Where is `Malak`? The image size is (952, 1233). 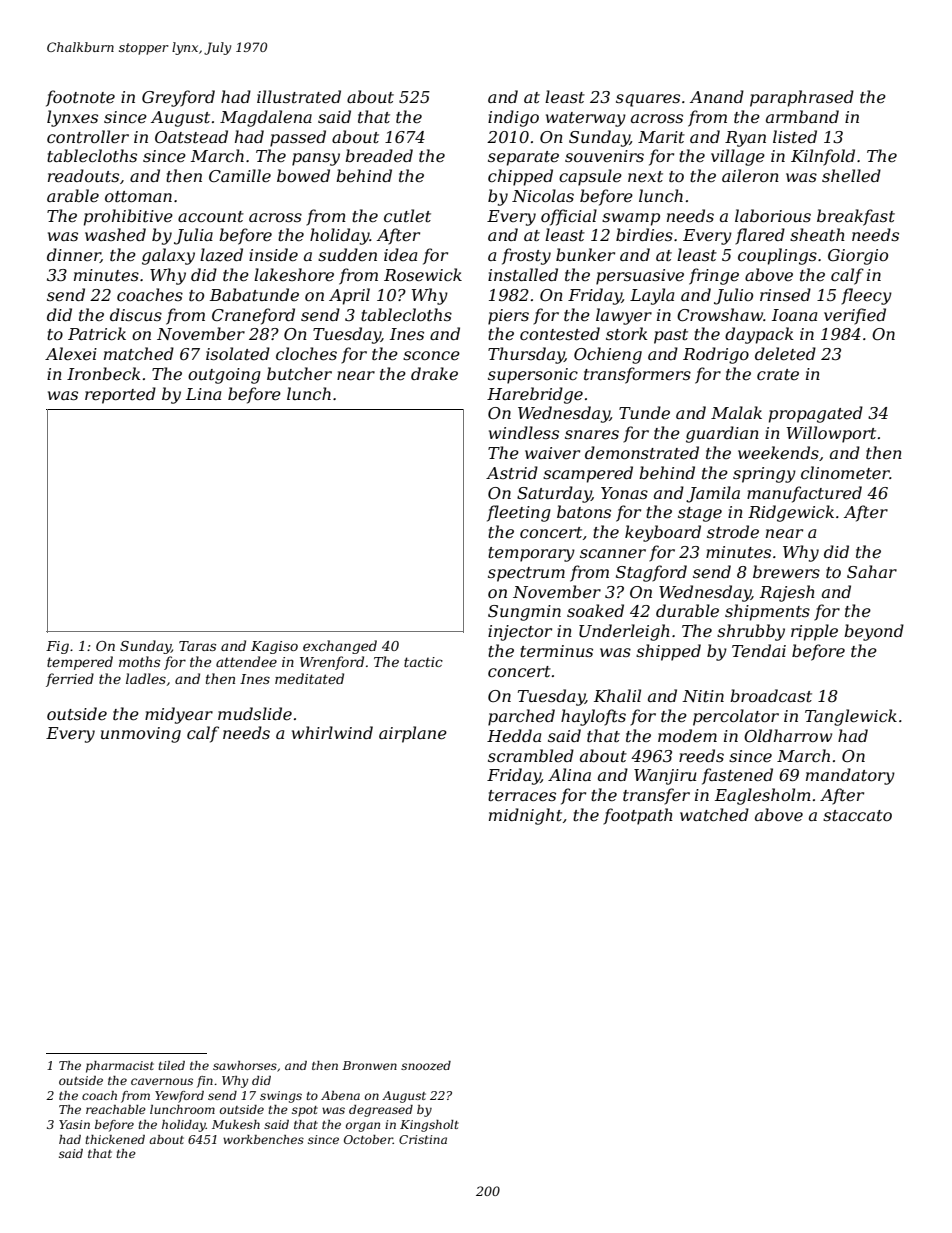
Malak is located at coordinates (736, 412).
